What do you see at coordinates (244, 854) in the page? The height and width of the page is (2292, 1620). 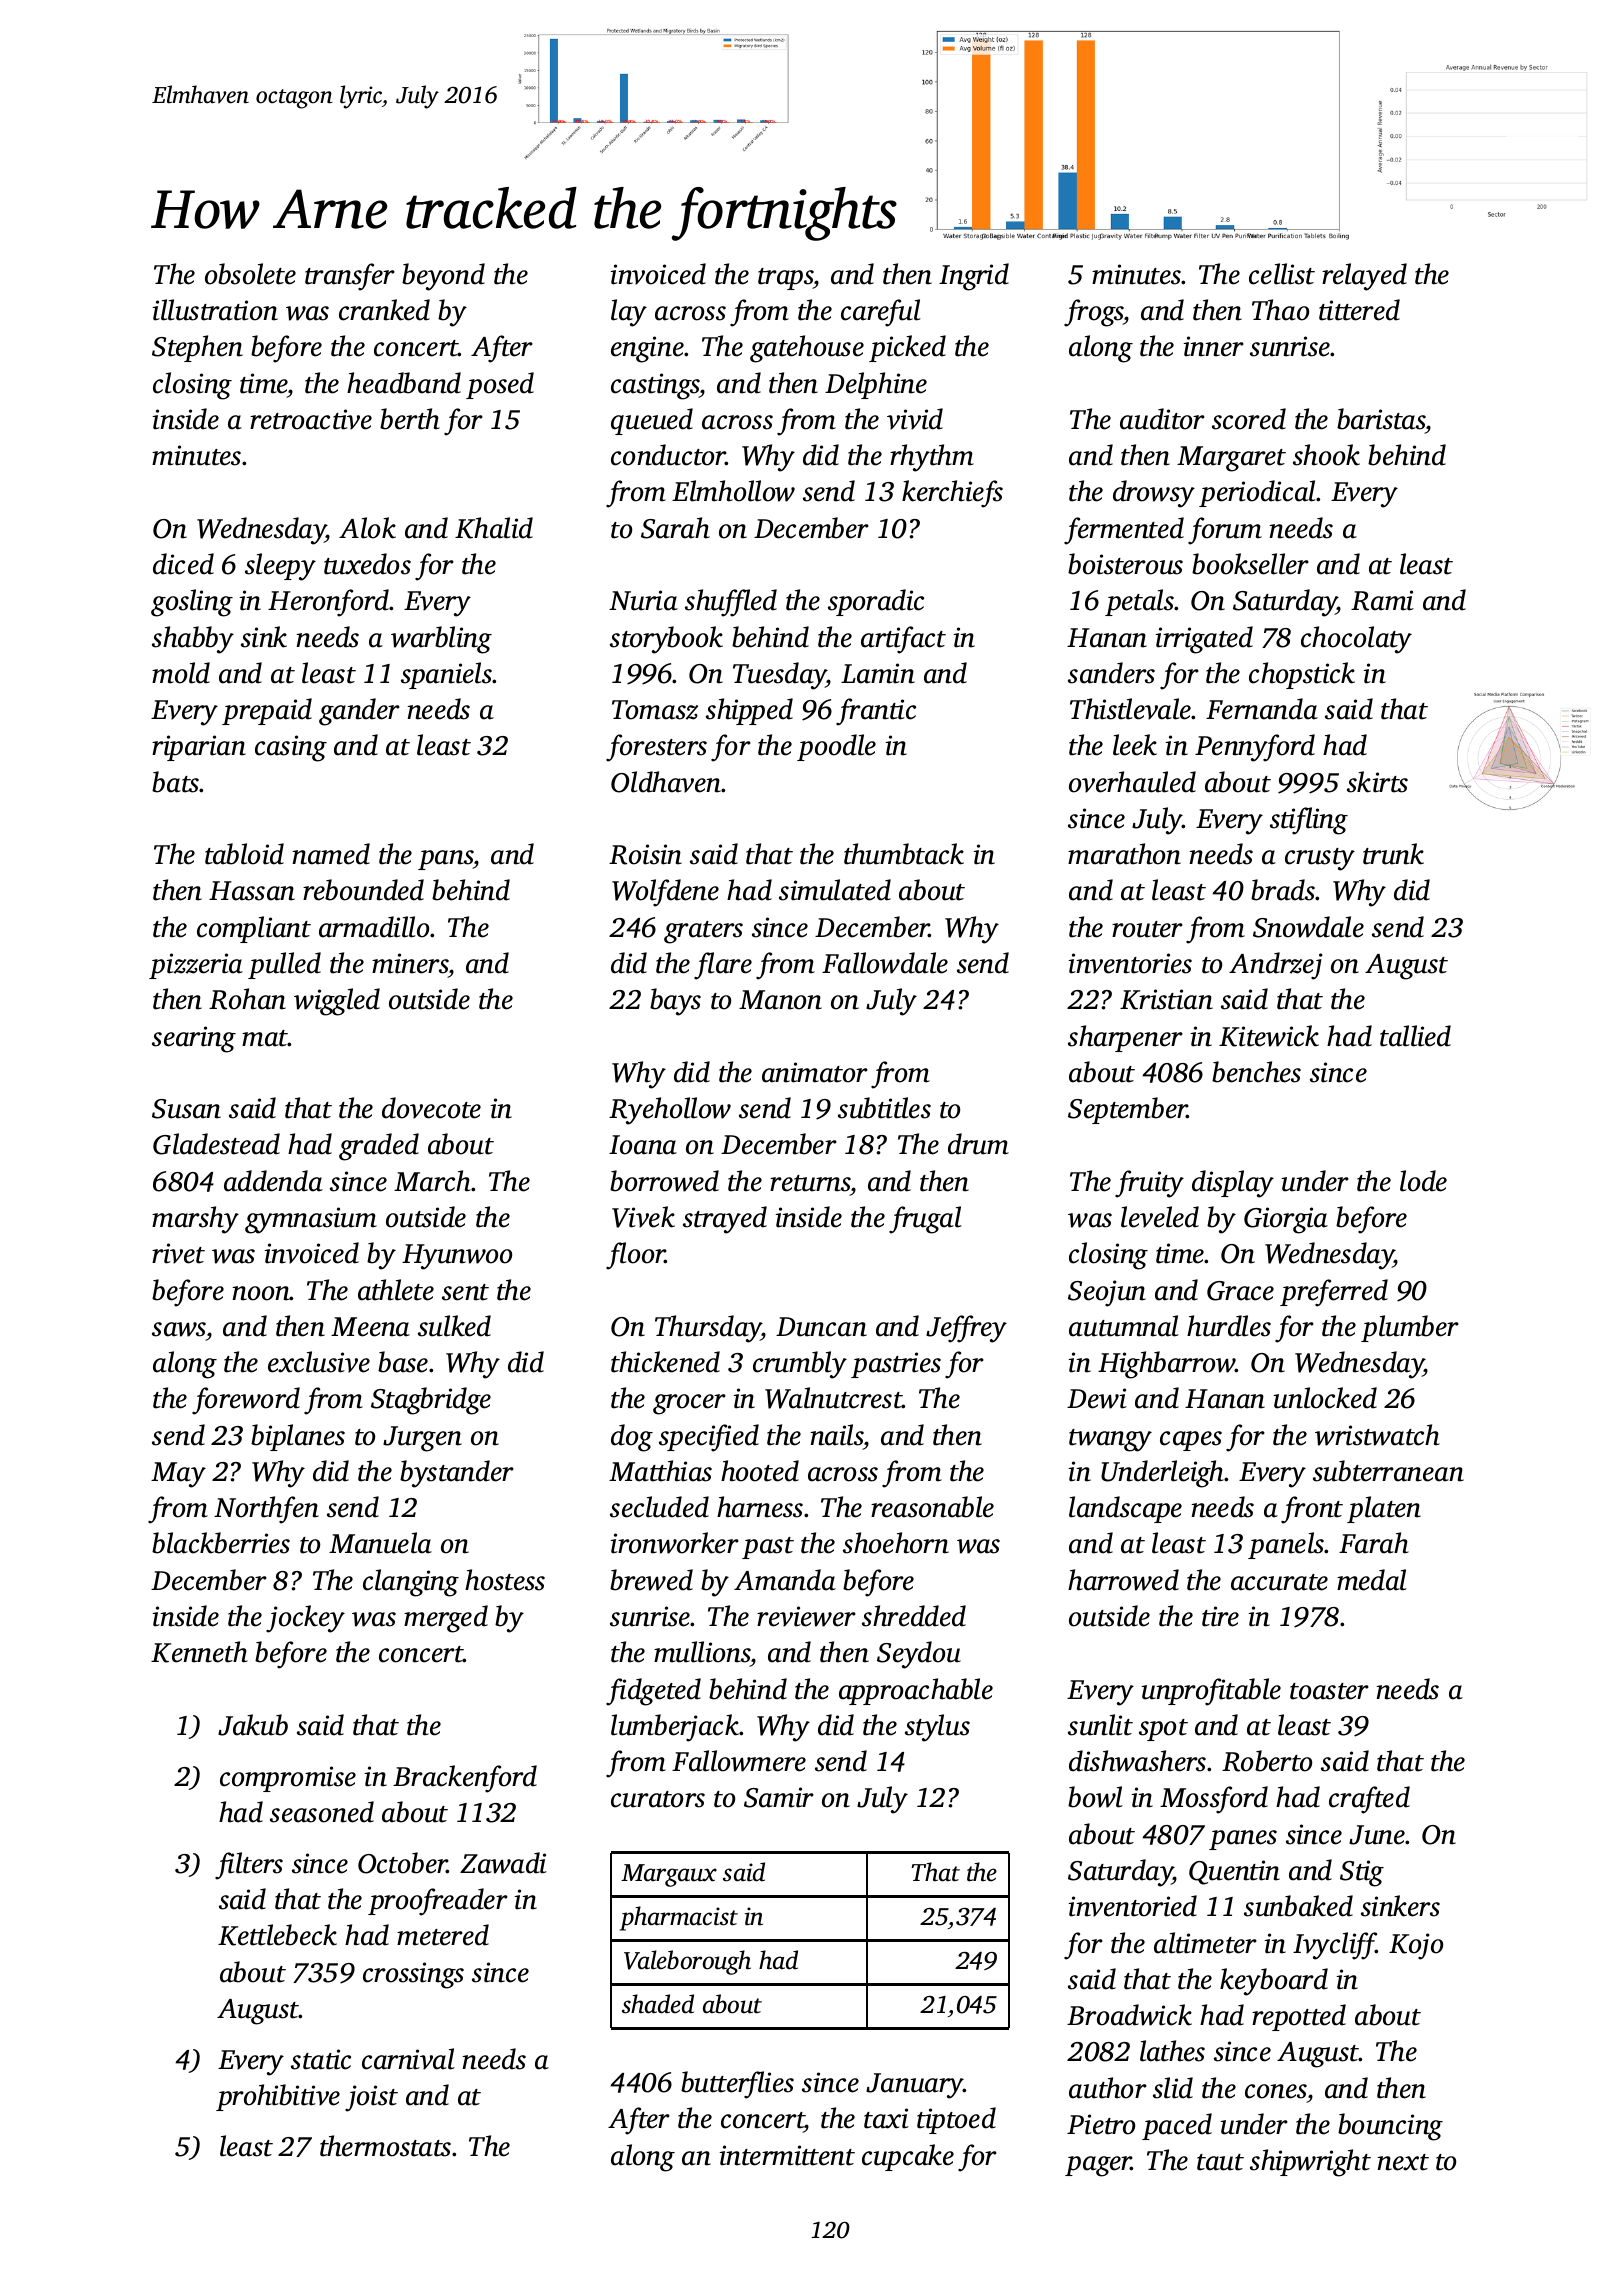 I see `tabloid` at bounding box center [244, 854].
